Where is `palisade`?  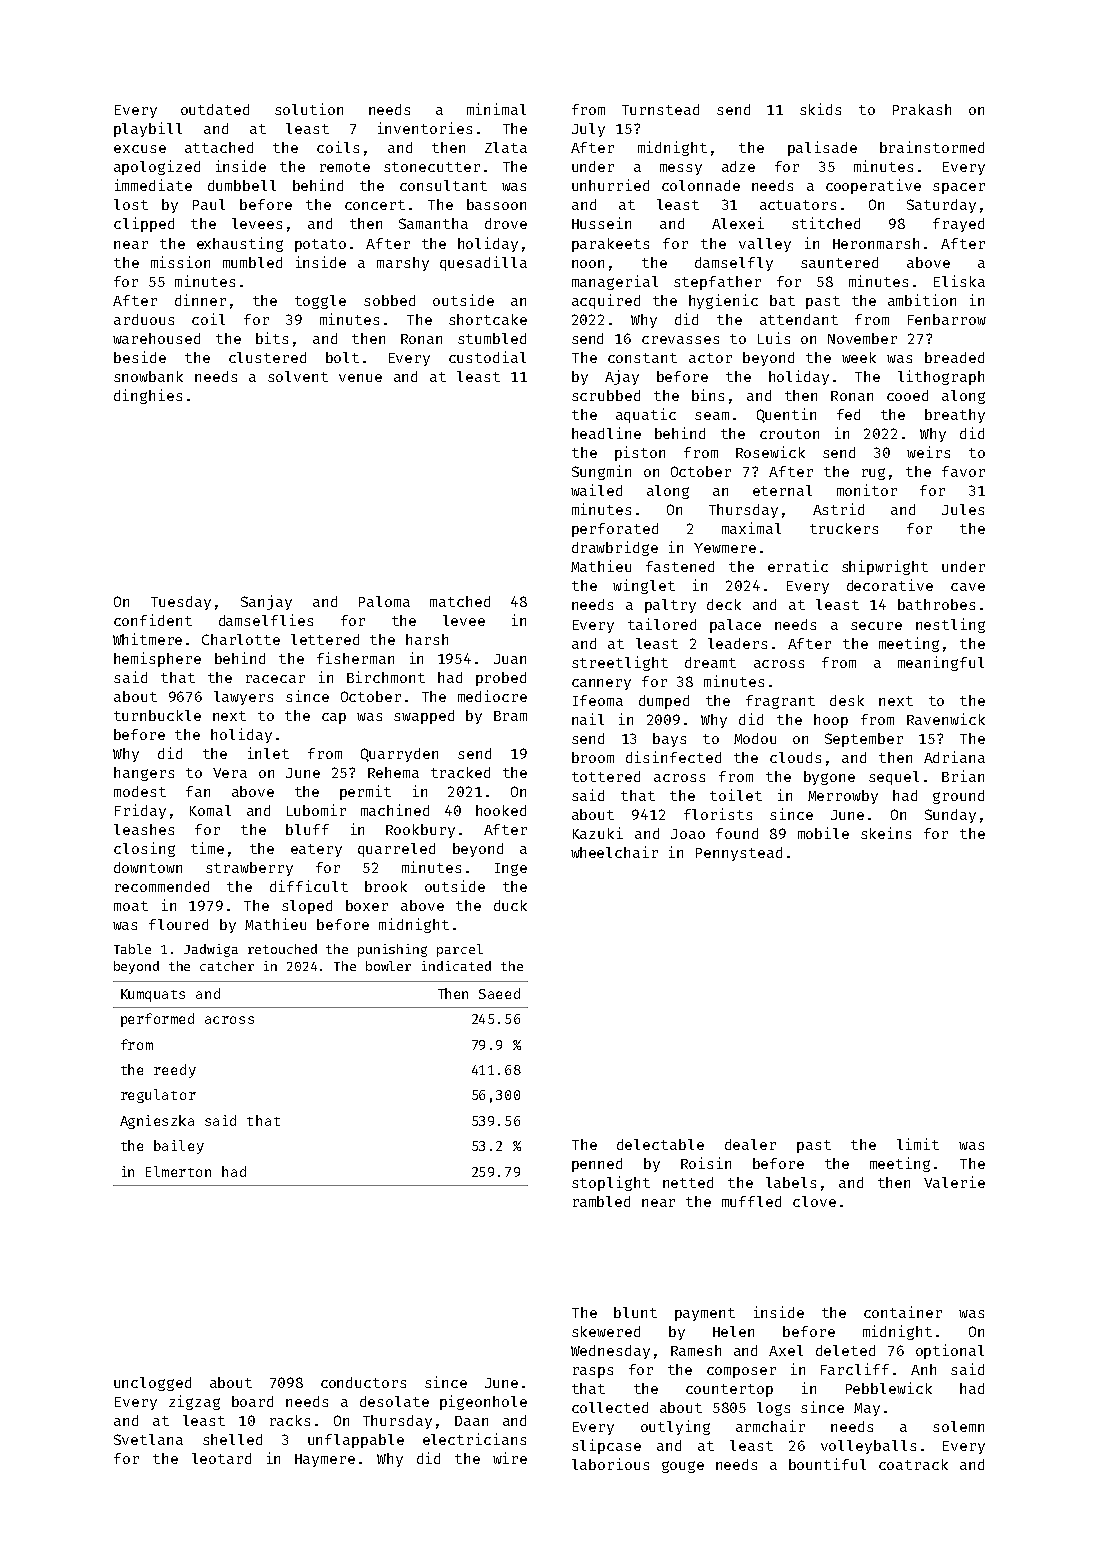
palisade is located at coordinates (822, 148).
